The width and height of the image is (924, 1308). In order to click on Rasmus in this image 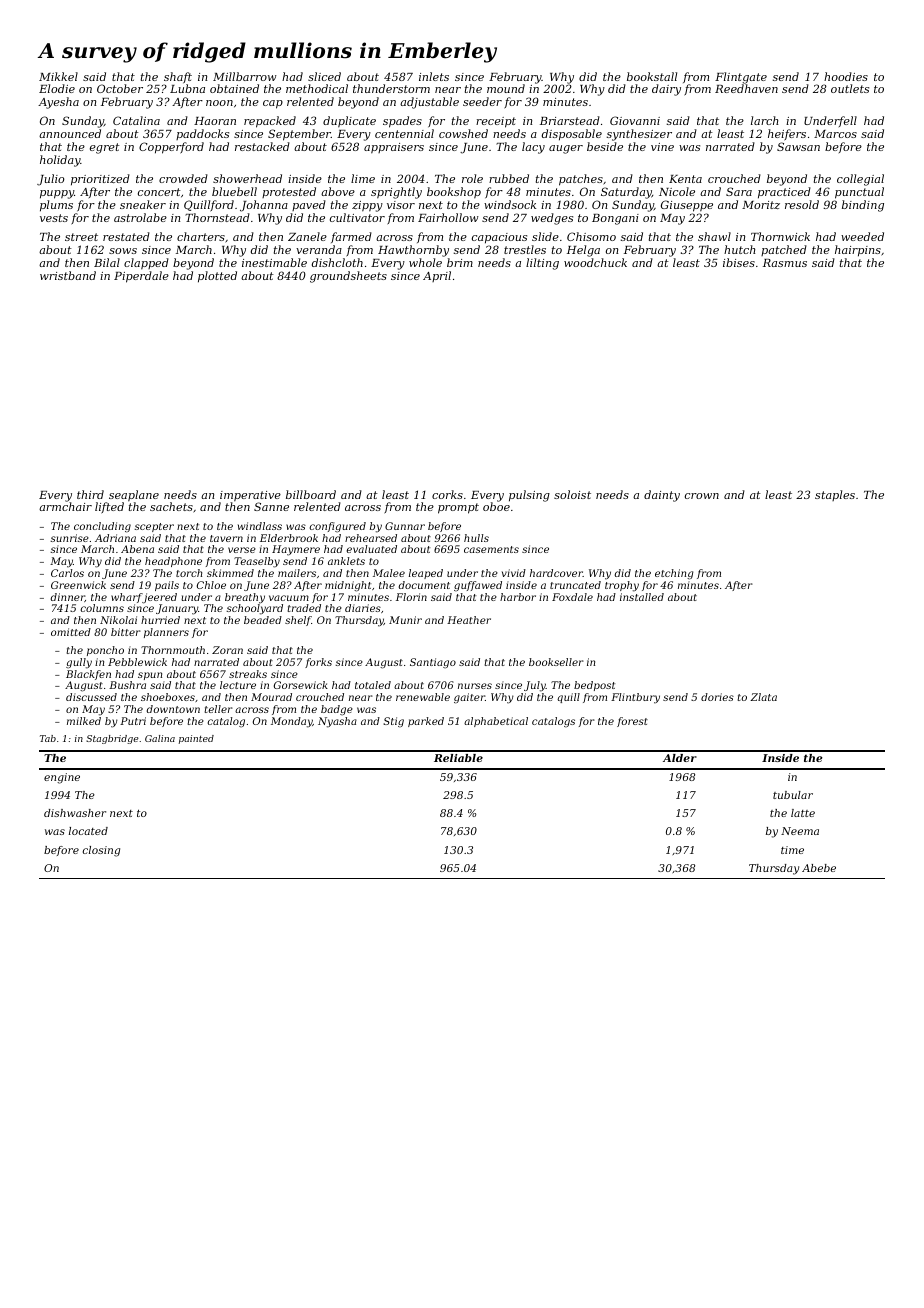, I will do `click(785, 263)`.
